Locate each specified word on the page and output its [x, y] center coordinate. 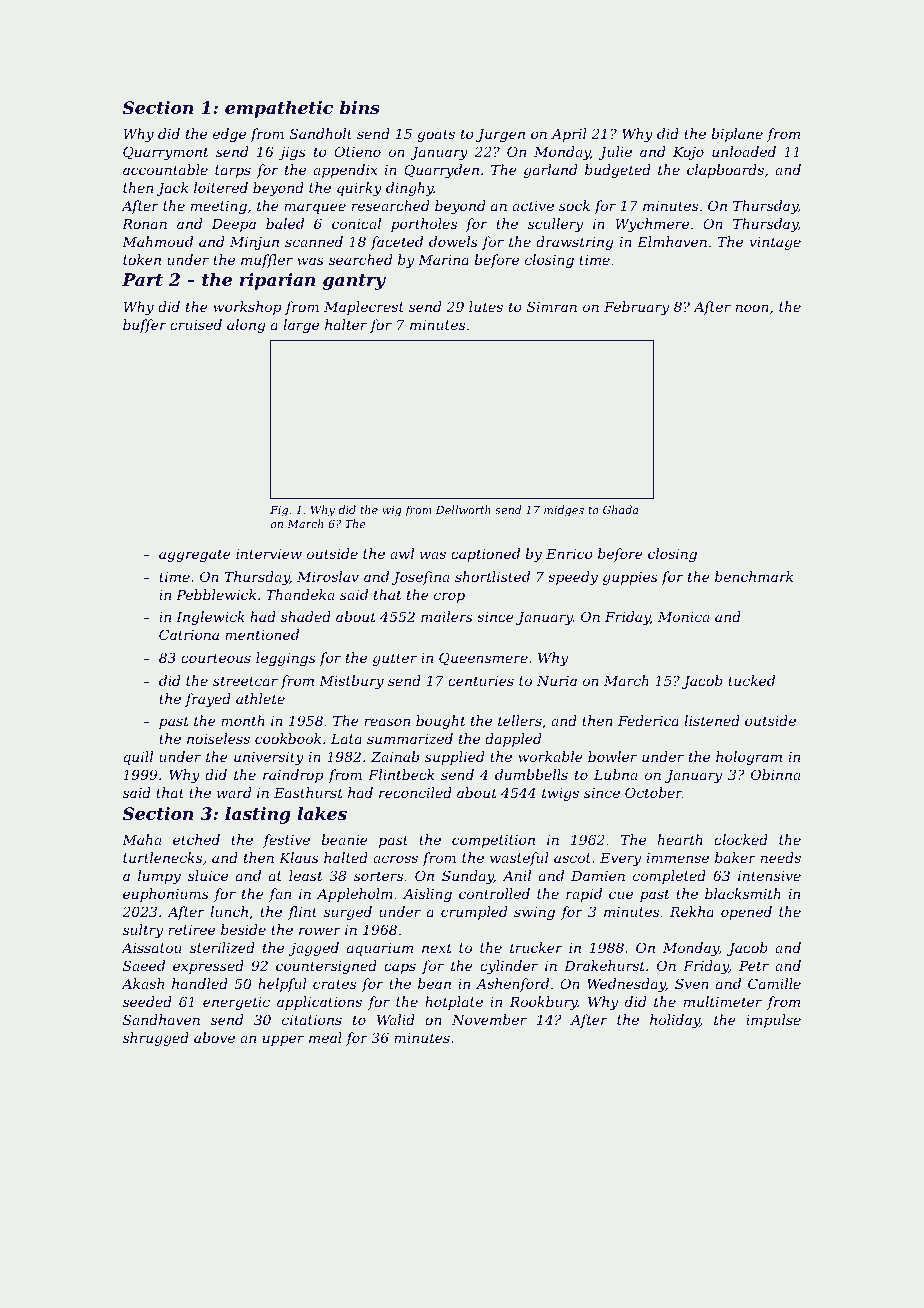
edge [229, 135]
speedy [573, 578]
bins [360, 107]
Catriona [189, 634]
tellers [520, 720]
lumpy [159, 877]
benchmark [754, 576]
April [568, 135]
